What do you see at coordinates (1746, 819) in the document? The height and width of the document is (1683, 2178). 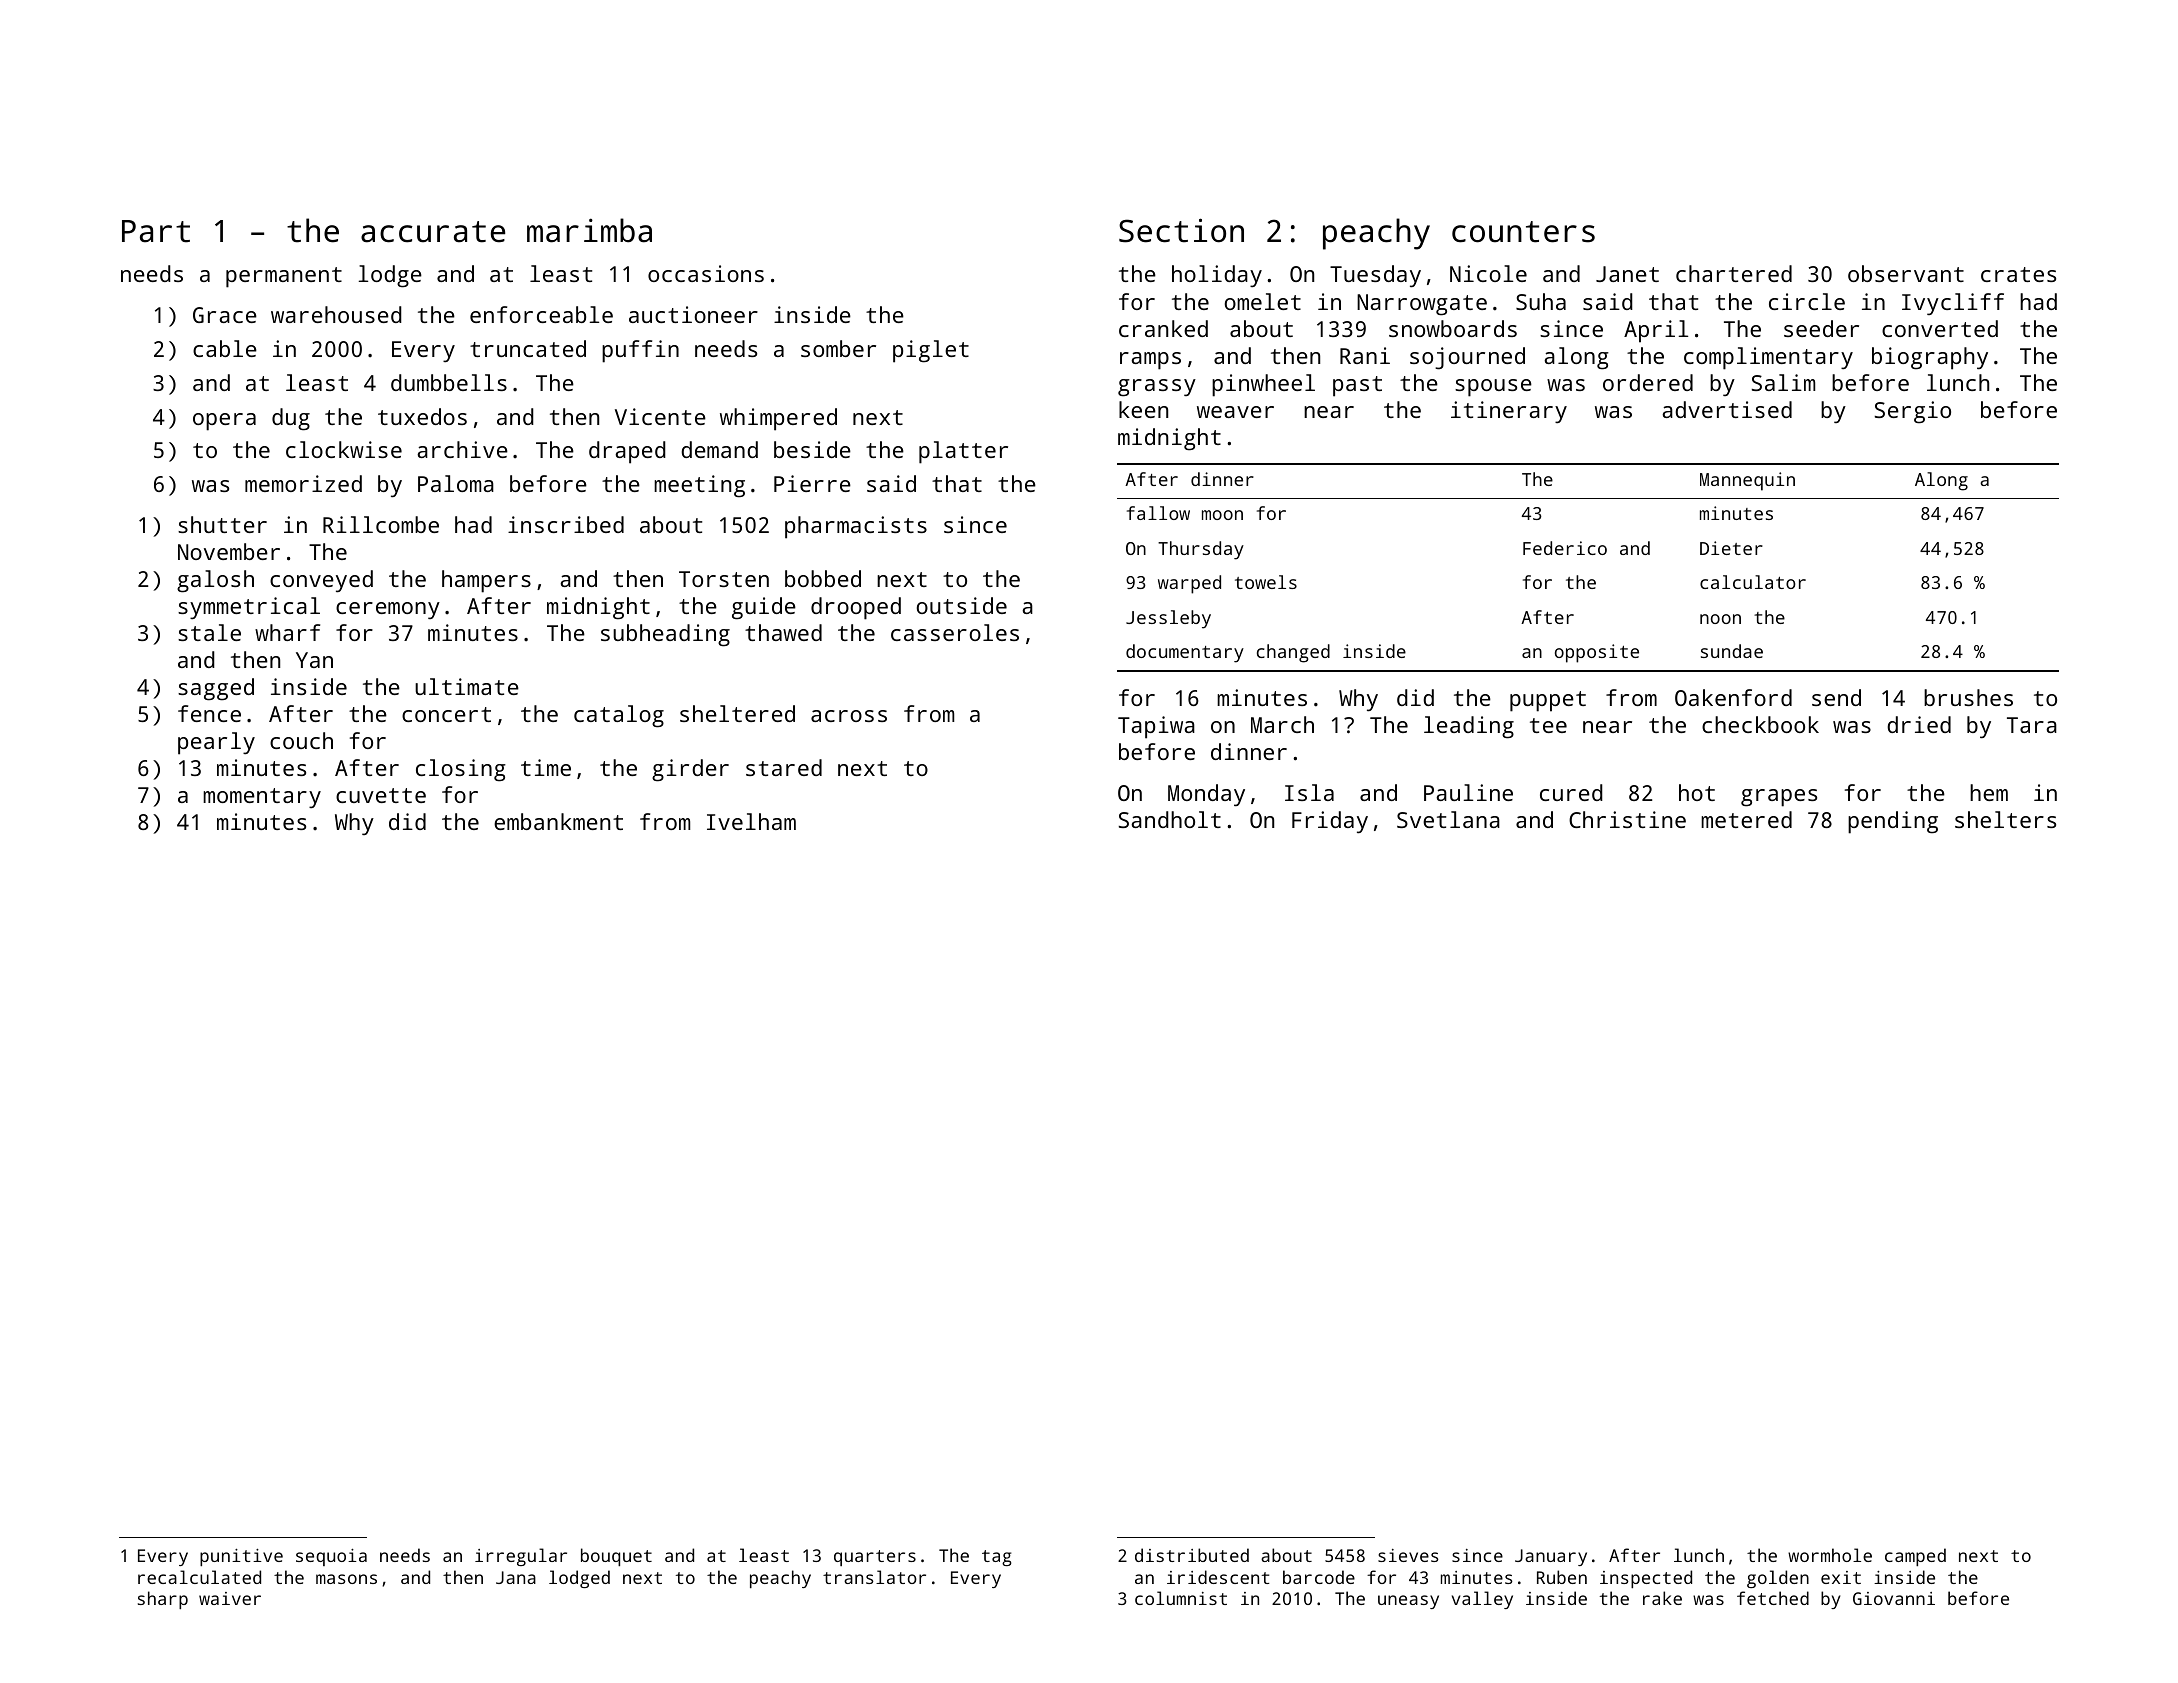 I see `metered` at bounding box center [1746, 819].
